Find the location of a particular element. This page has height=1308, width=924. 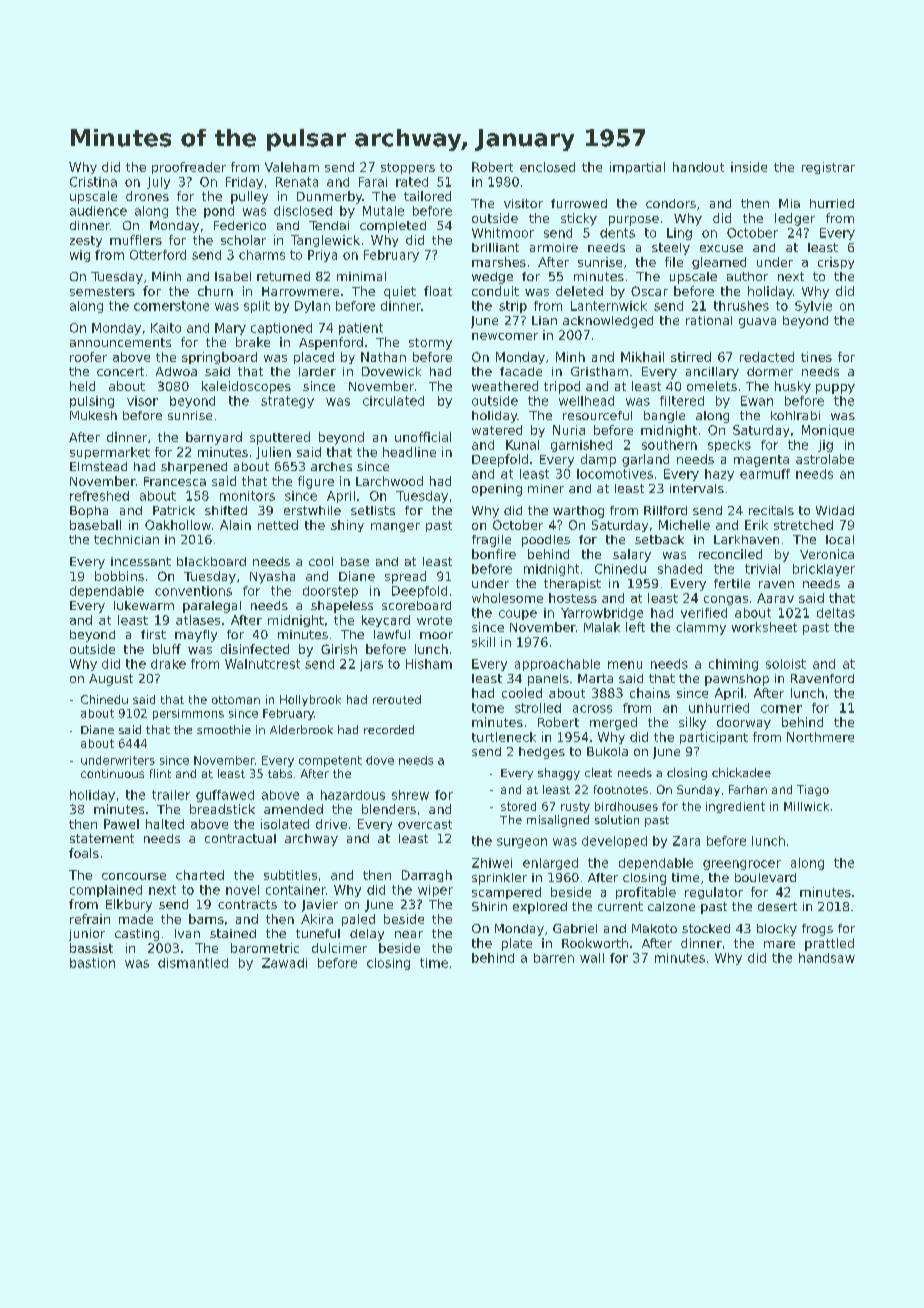

Elmstead is located at coordinates (98, 466).
